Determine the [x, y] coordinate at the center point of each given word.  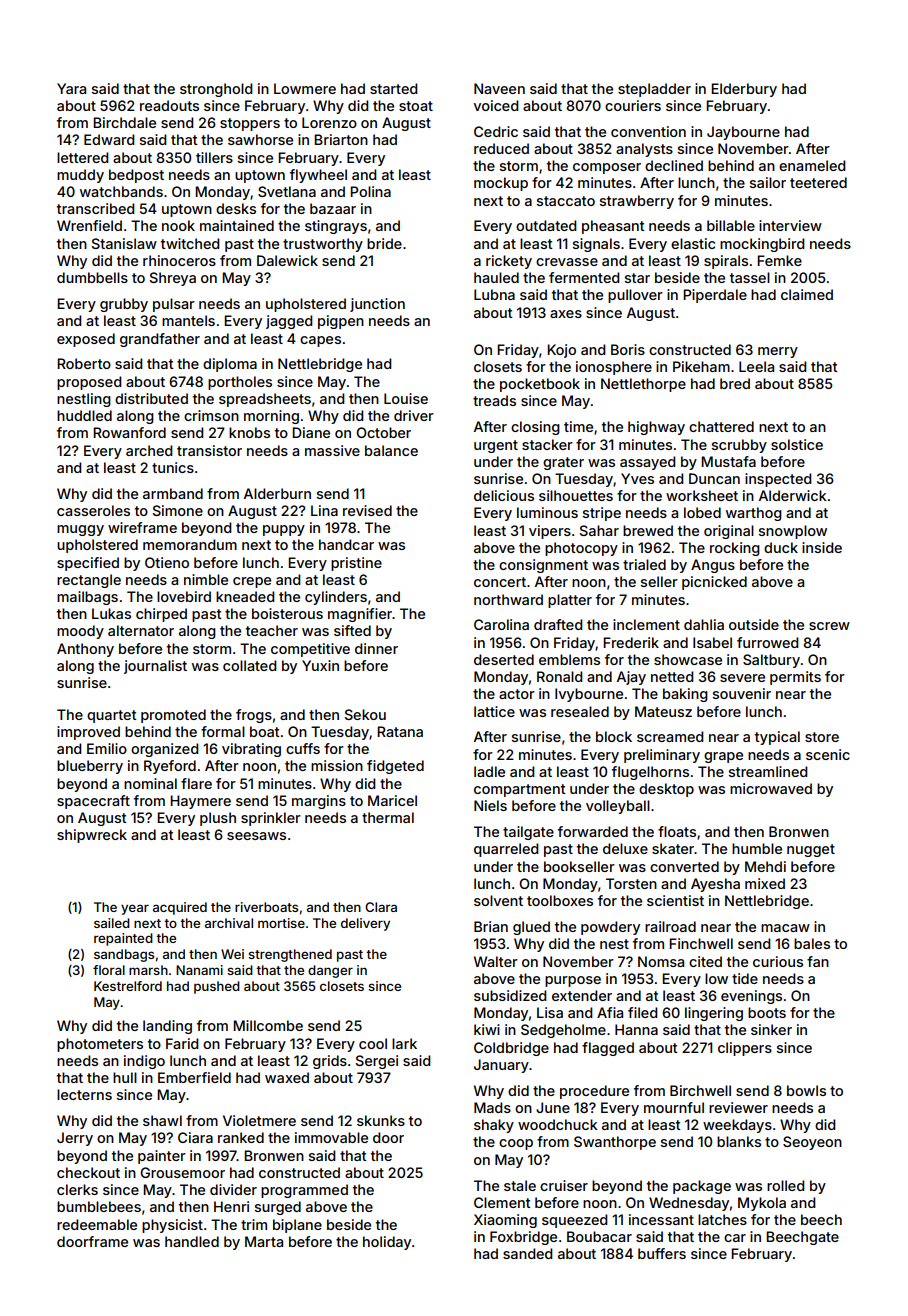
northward [508, 599]
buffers [662, 1253]
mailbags [87, 598]
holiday [387, 1243]
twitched [190, 243]
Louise [406, 398]
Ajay [631, 678]
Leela [756, 366]
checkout [88, 1172]
